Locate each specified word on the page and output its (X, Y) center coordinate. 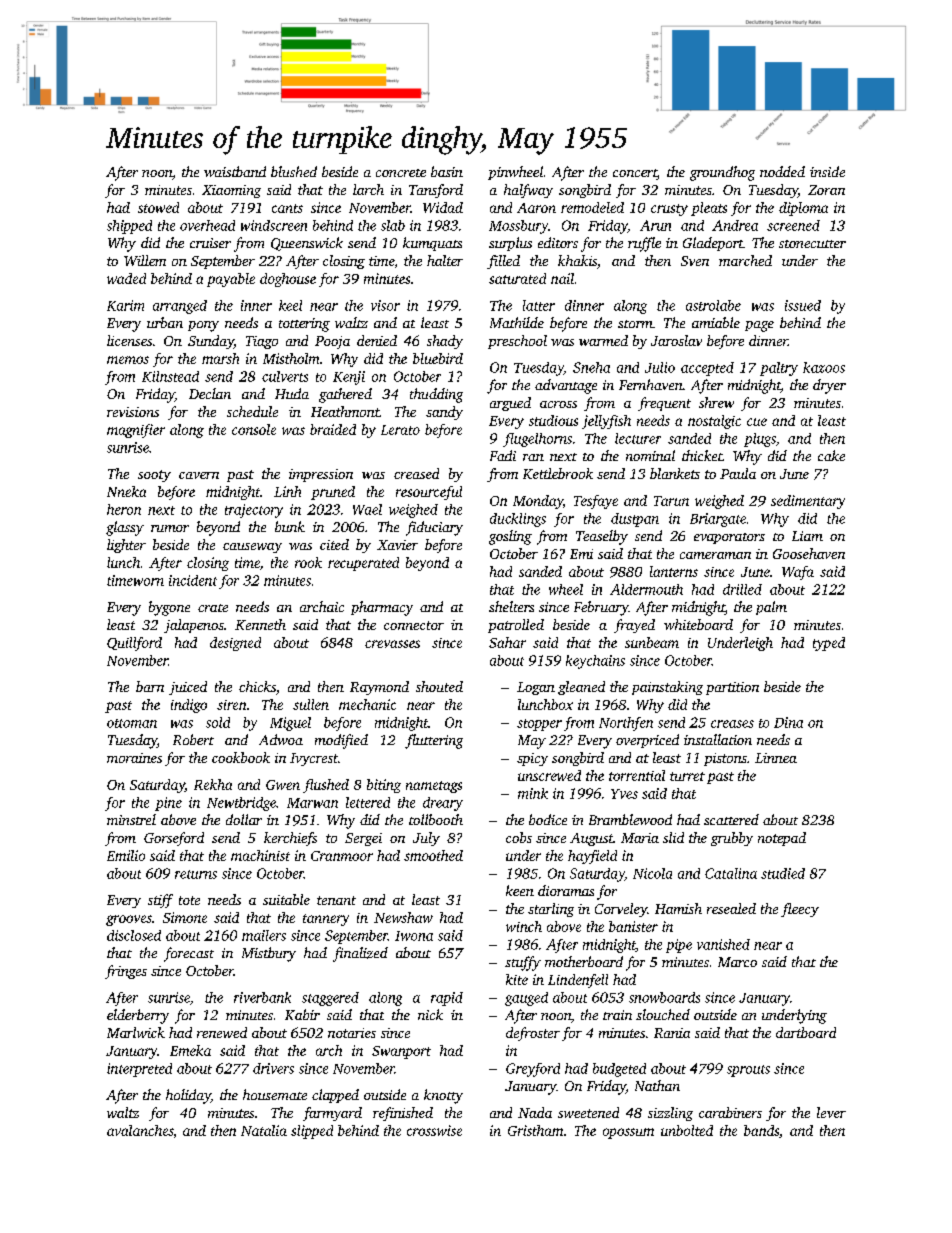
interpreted (139, 1070)
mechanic (367, 704)
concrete (401, 173)
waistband (235, 171)
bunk (290, 526)
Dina (788, 722)
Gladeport (713, 244)
